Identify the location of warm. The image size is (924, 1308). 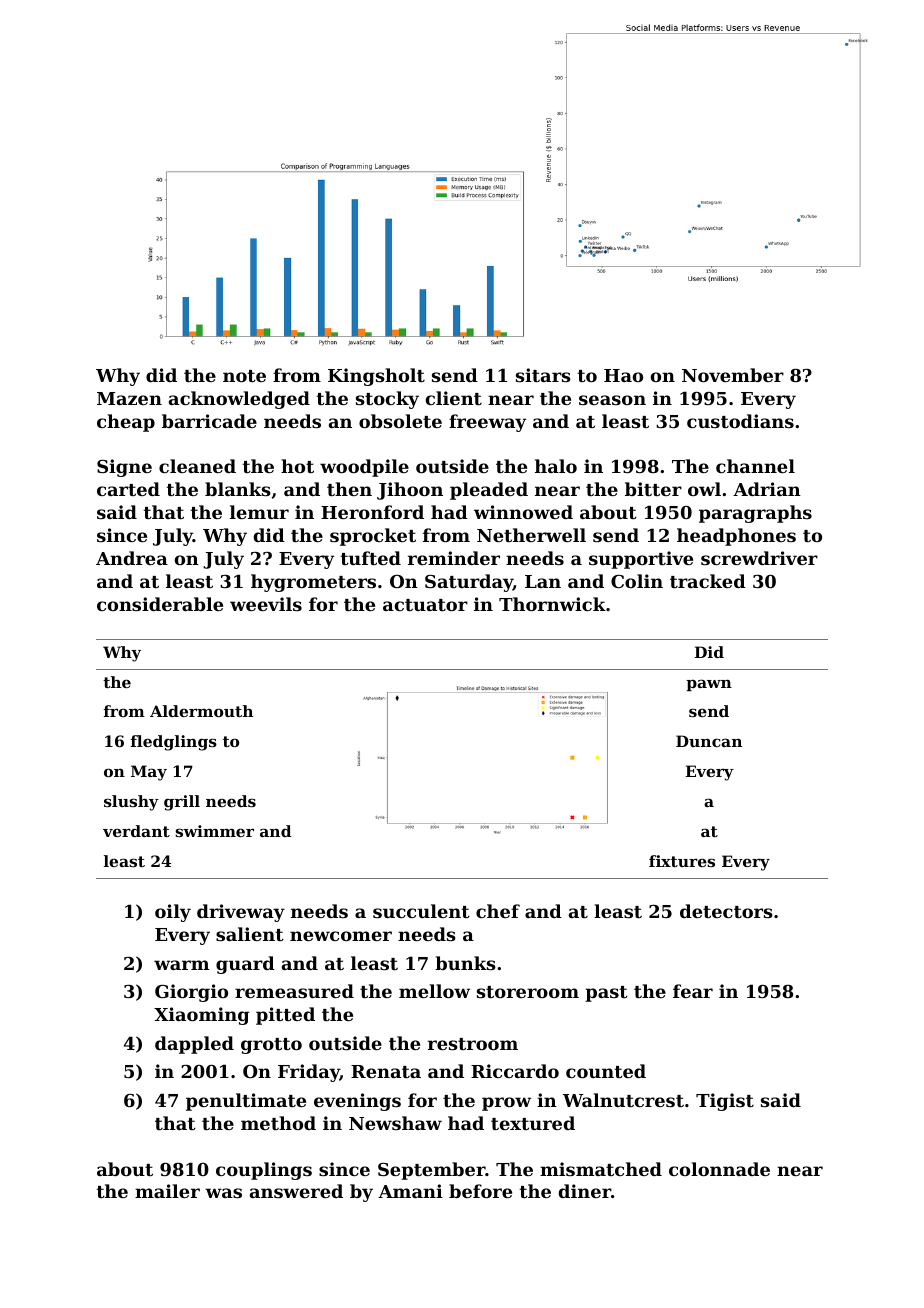
(181, 965).
